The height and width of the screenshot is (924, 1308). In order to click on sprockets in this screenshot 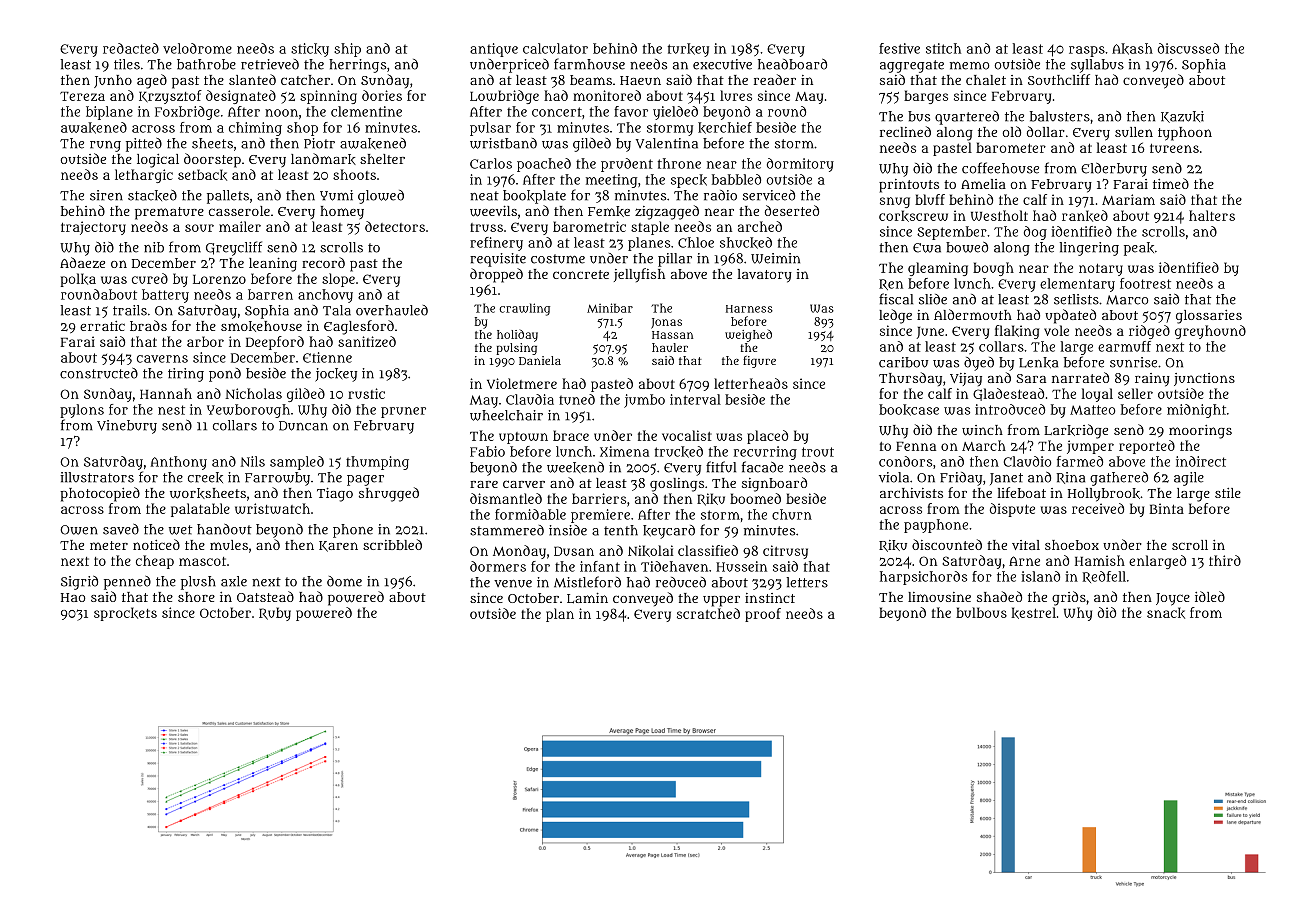, I will do `click(125, 614)`.
